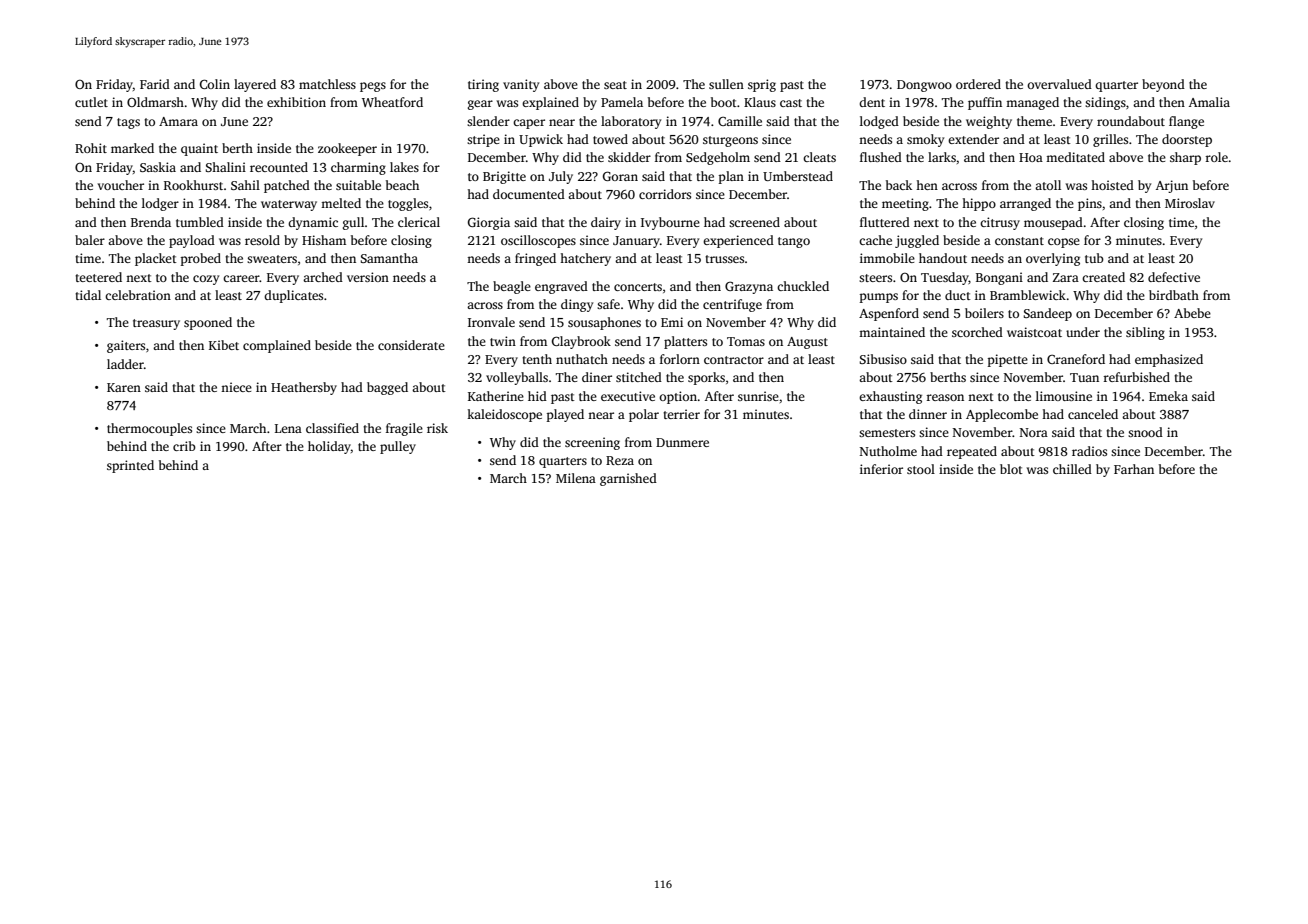  Describe the element at coordinates (592, 443) in the page. I see `screening` at that location.
